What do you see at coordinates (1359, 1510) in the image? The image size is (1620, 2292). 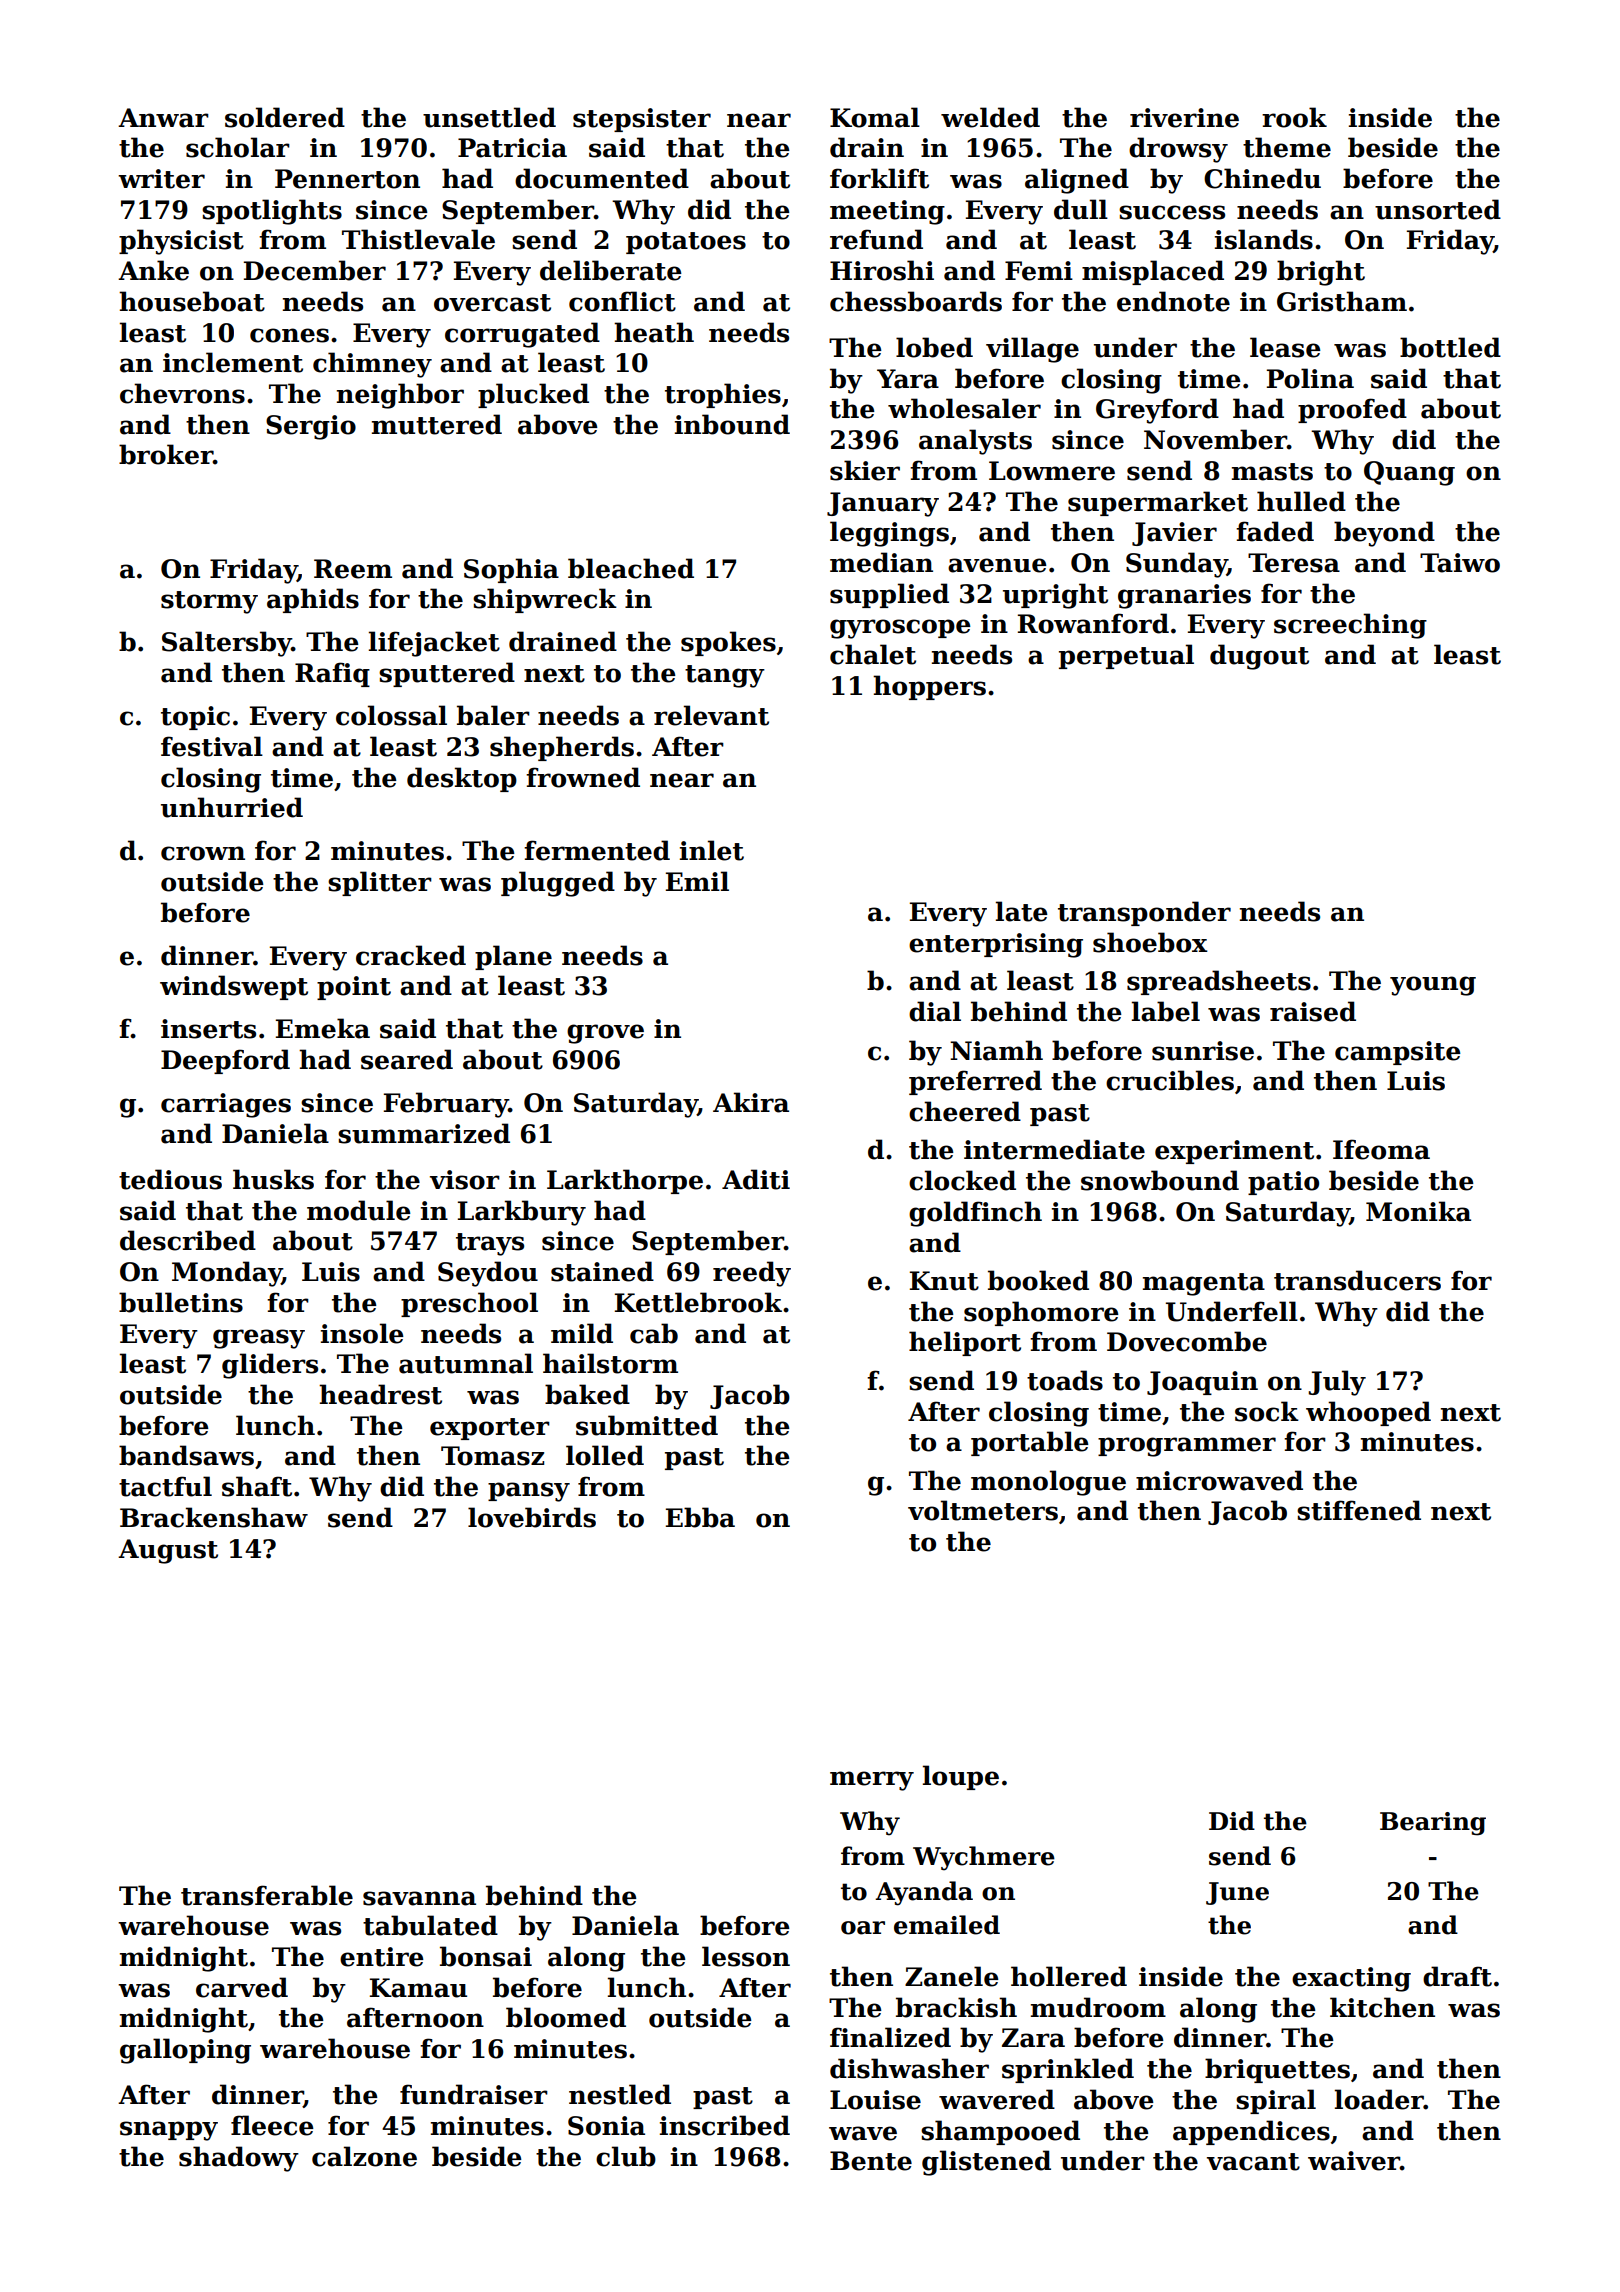 I see `stiffened` at bounding box center [1359, 1510].
